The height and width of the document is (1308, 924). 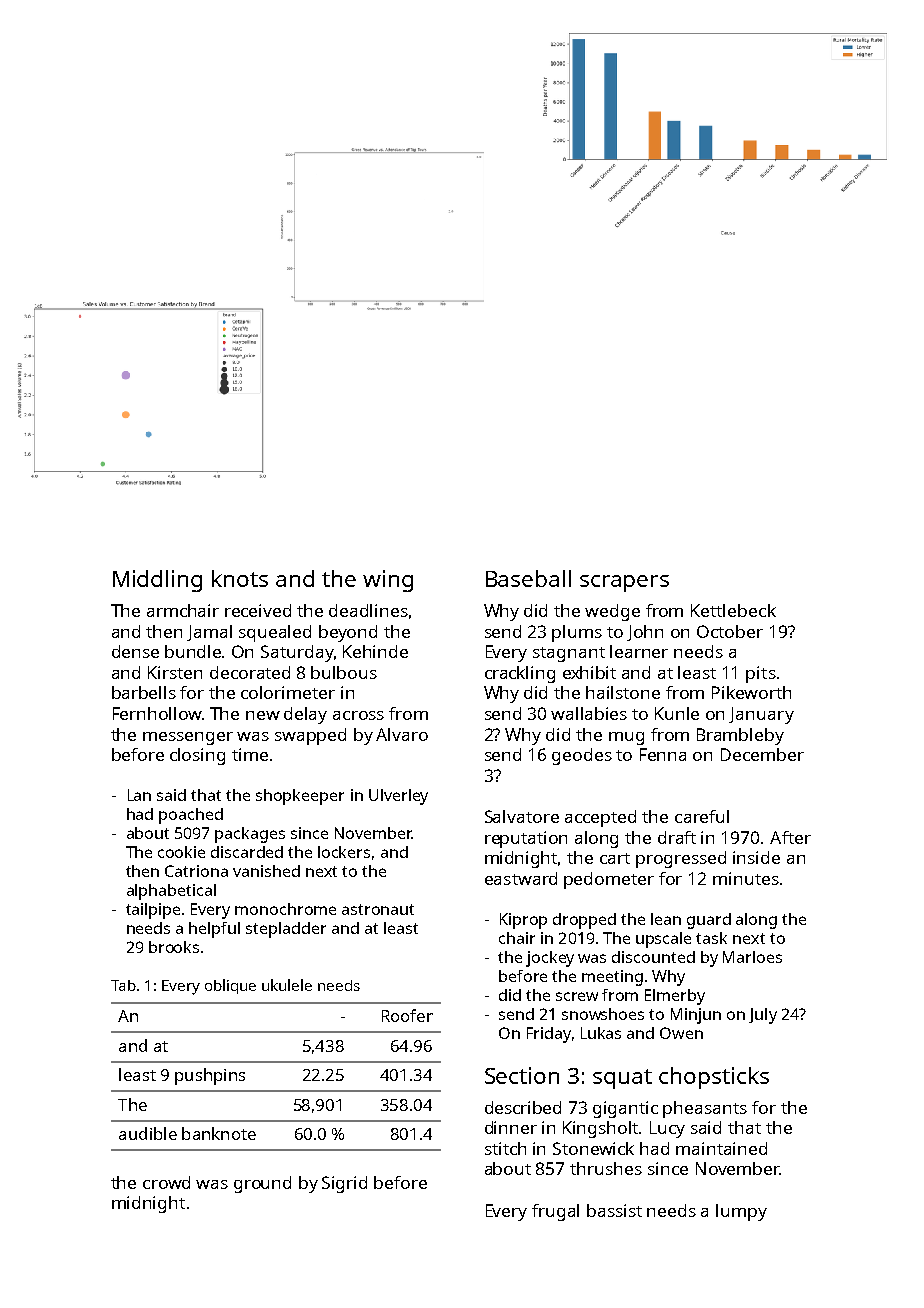 I want to click on deadlines, so click(x=368, y=610).
